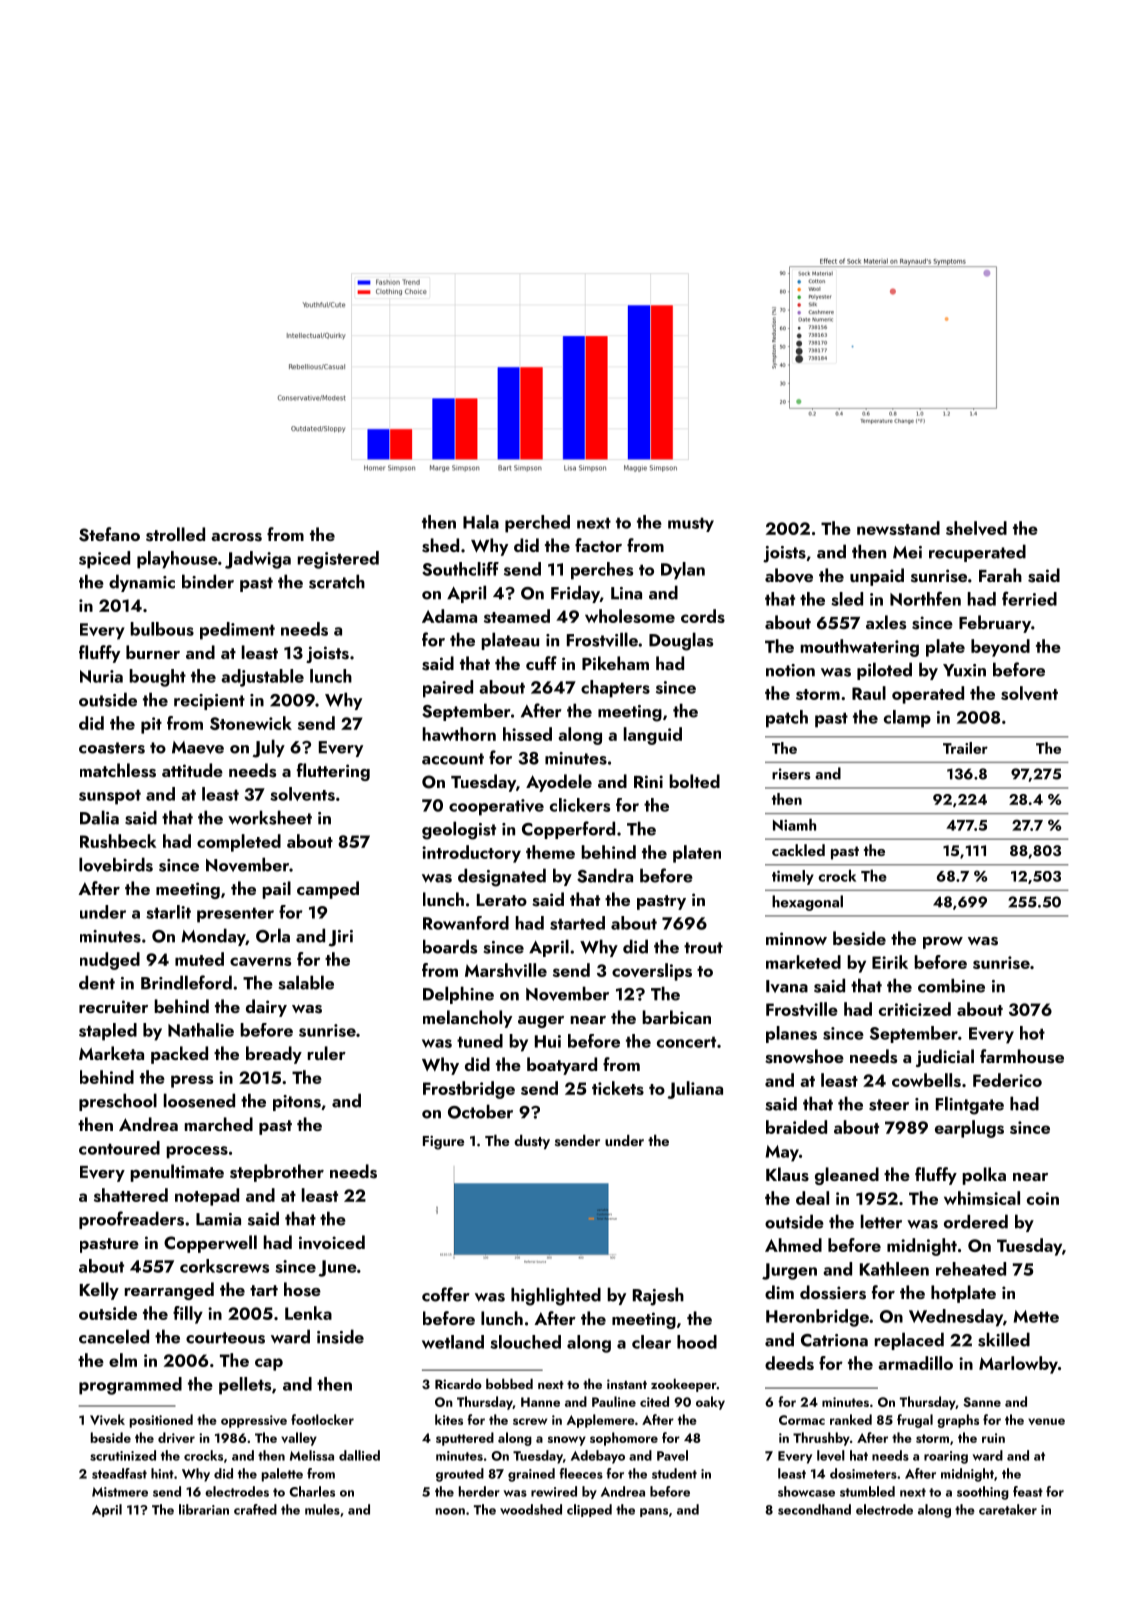 The width and height of the document is (1147, 1623). What do you see at coordinates (527, 734) in the document?
I see `hissed` at bounding box center [527, 734].
